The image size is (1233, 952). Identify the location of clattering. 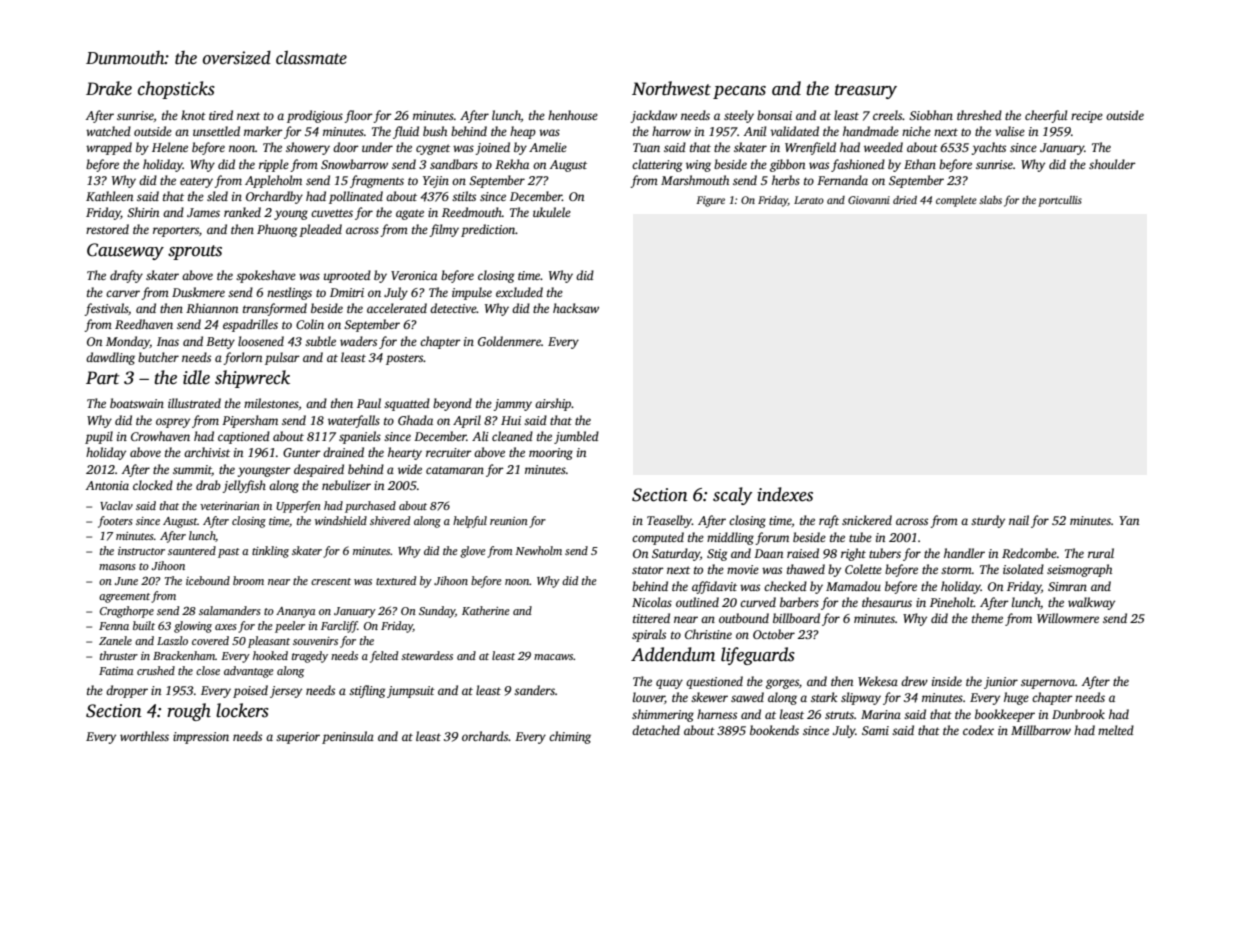
(657, 165).
